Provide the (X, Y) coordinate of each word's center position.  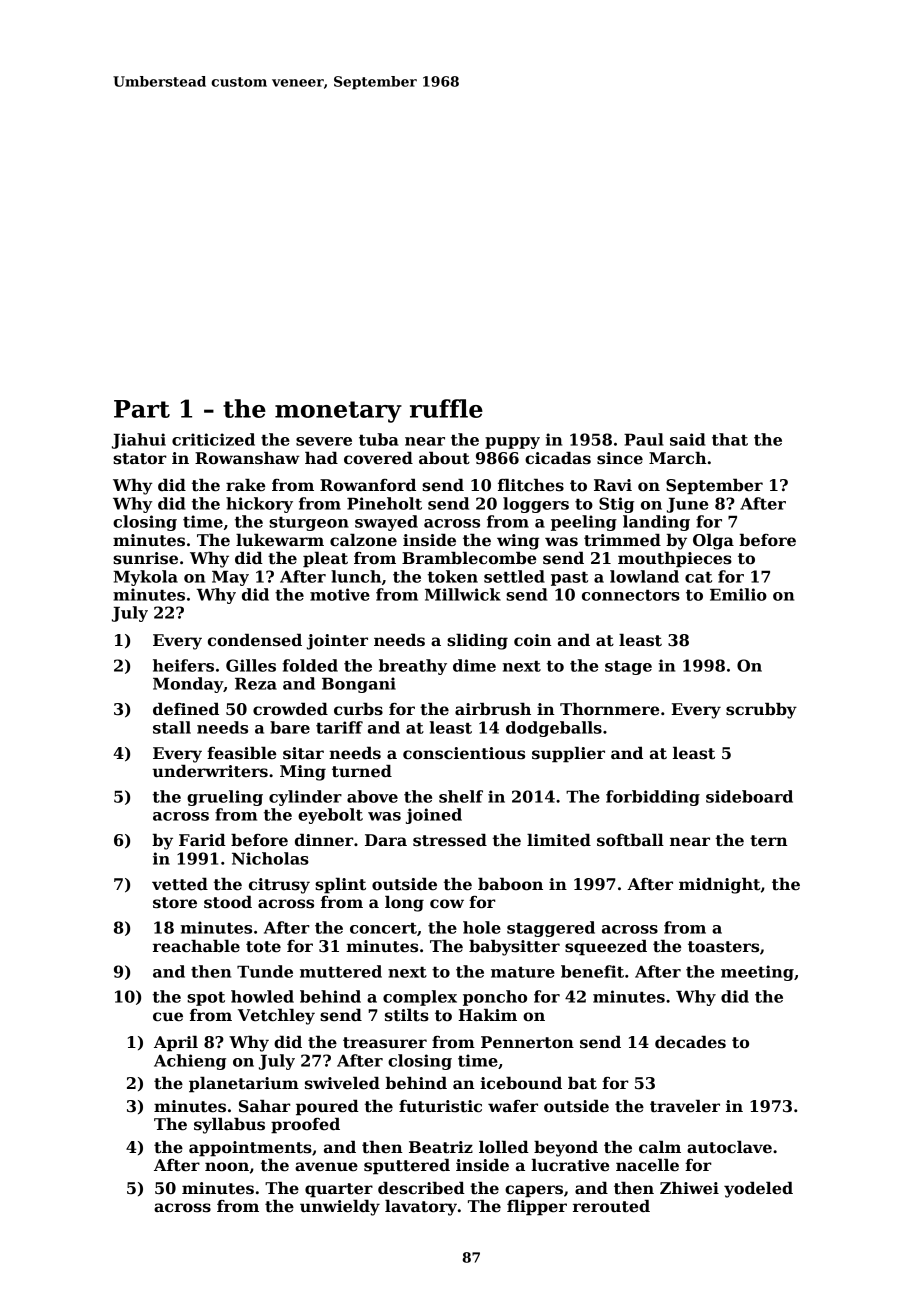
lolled (504, 1147)
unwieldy (340, 1208)
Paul (644, 439)
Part (142, 409)
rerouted (611, 1206)
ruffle (446, 408)
